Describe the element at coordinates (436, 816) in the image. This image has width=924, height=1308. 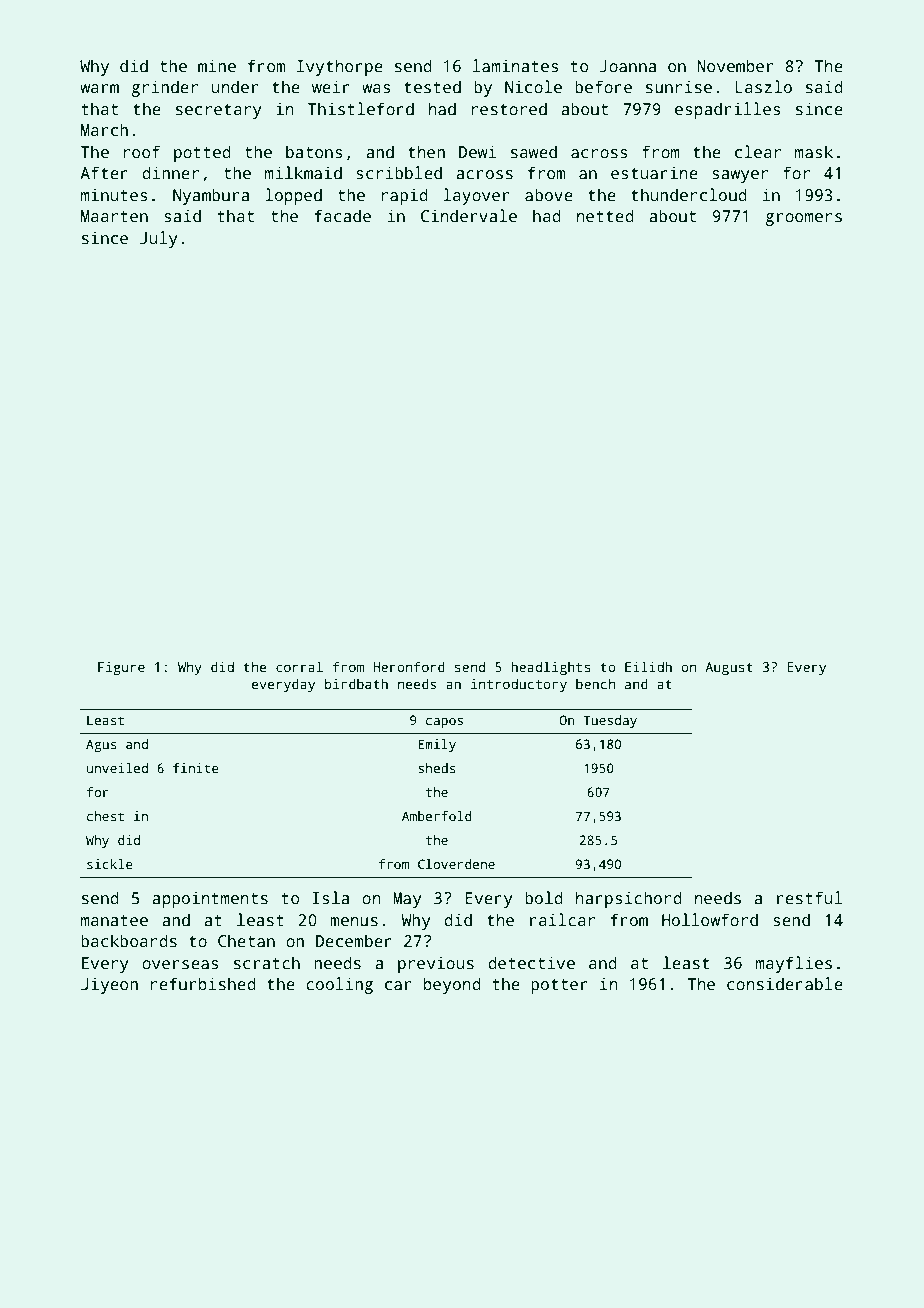
I see `Amberfold` at that location.
